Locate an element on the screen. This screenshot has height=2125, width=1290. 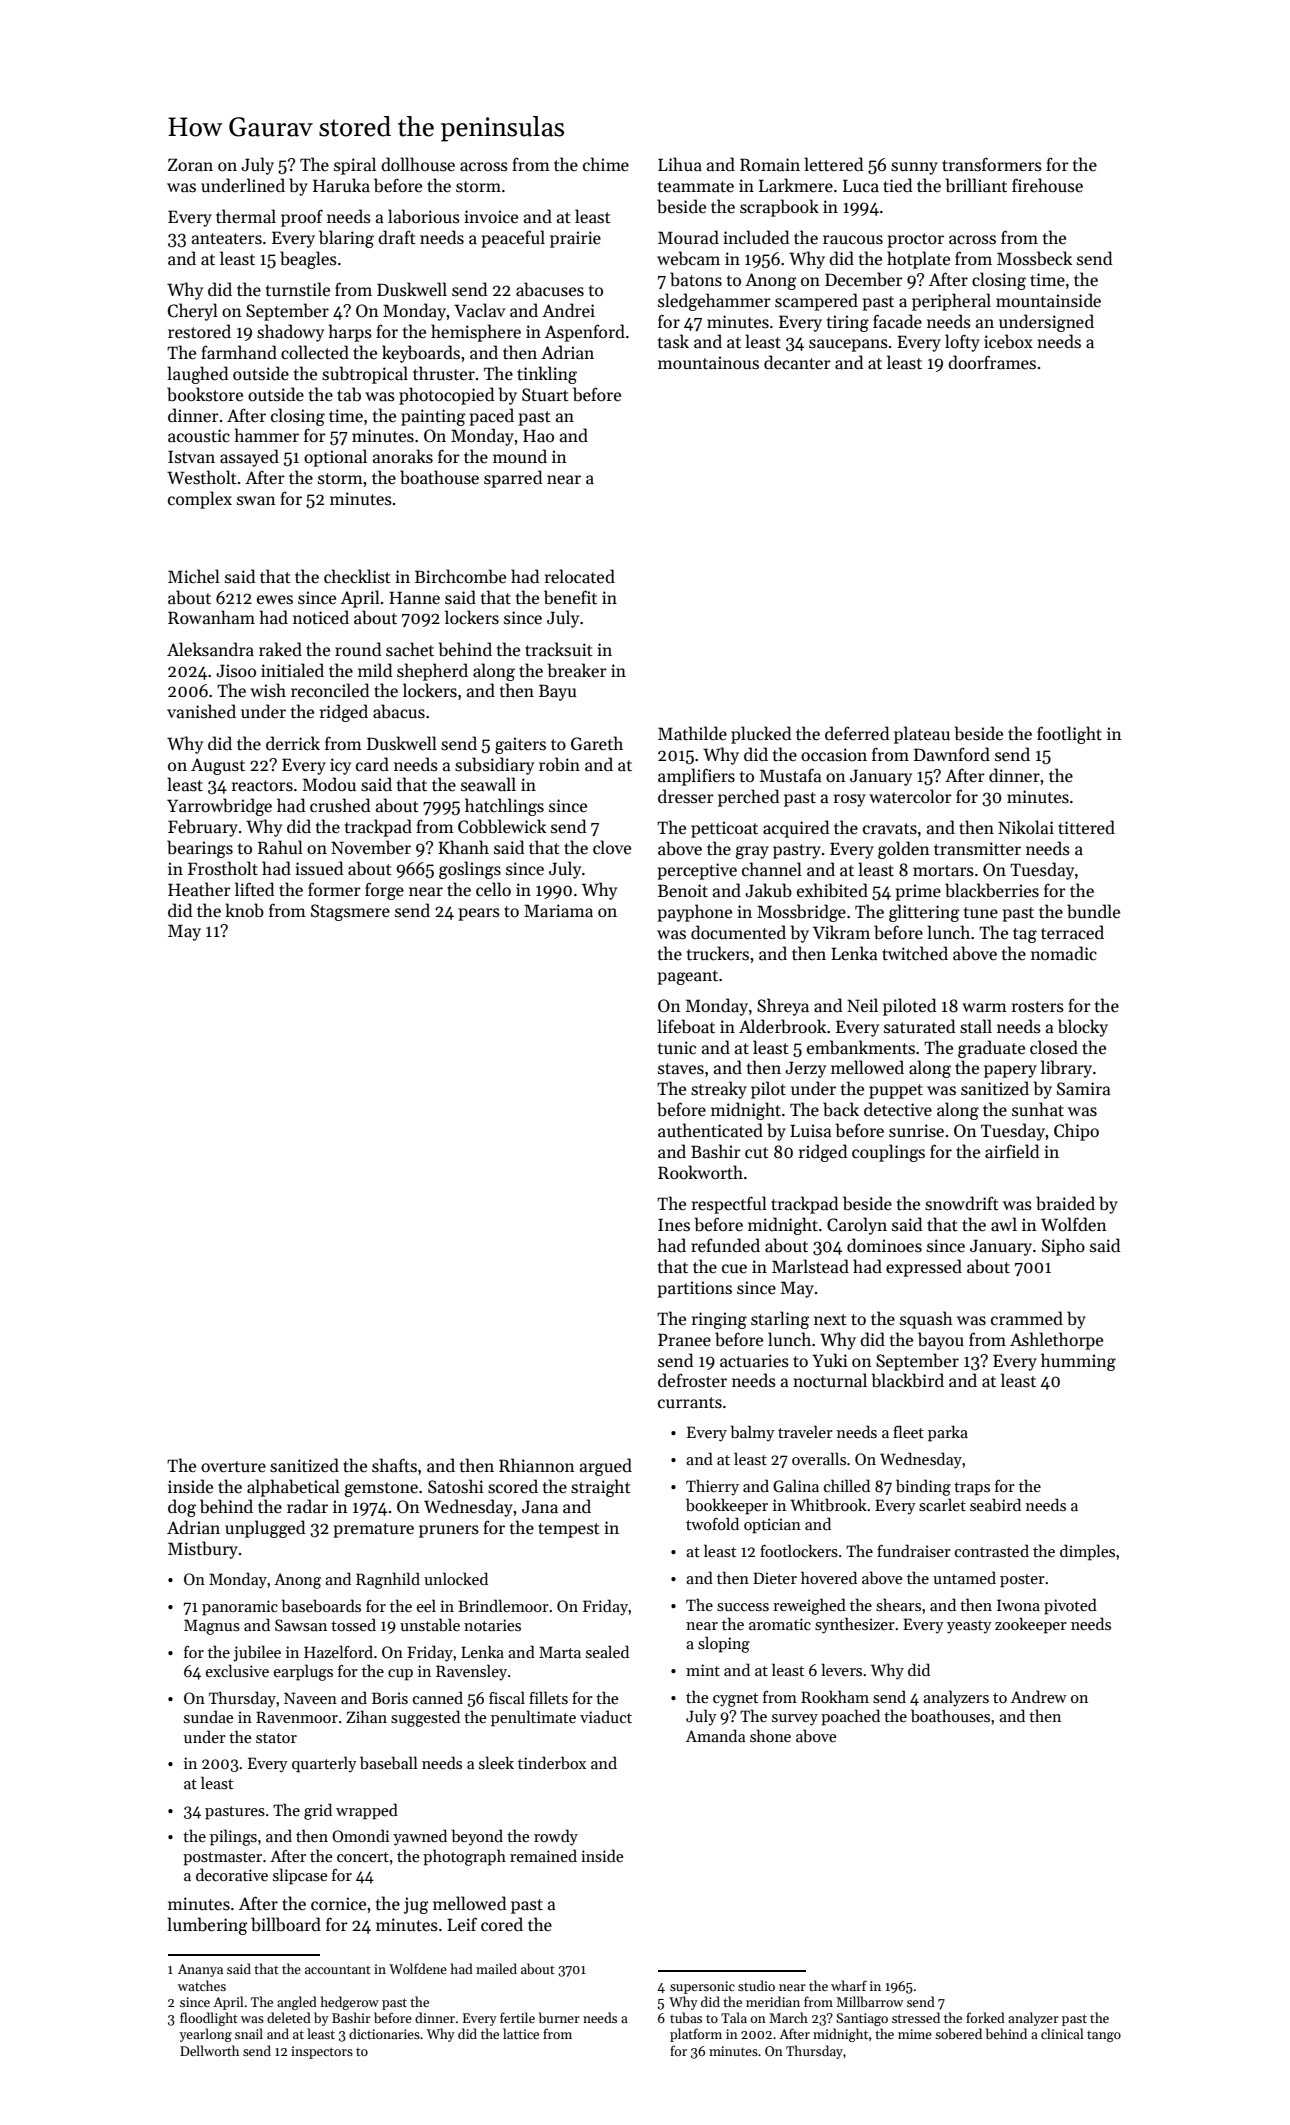
plateau is located at coordinates (922, 735).
